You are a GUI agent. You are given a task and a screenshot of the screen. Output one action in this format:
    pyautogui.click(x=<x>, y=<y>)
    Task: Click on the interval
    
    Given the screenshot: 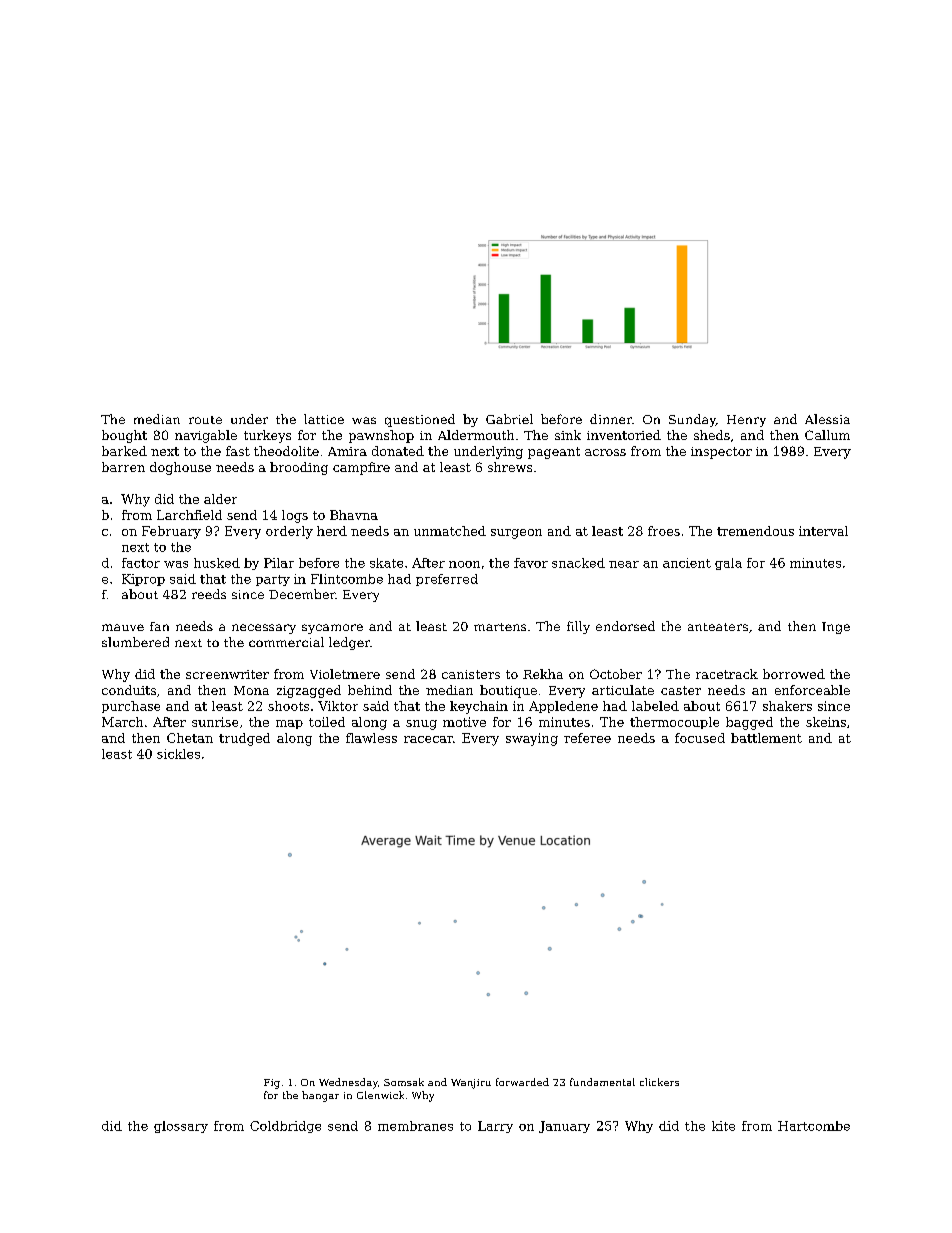 What is the action you would take?
    pyautogui.click(x=823, y=531)
